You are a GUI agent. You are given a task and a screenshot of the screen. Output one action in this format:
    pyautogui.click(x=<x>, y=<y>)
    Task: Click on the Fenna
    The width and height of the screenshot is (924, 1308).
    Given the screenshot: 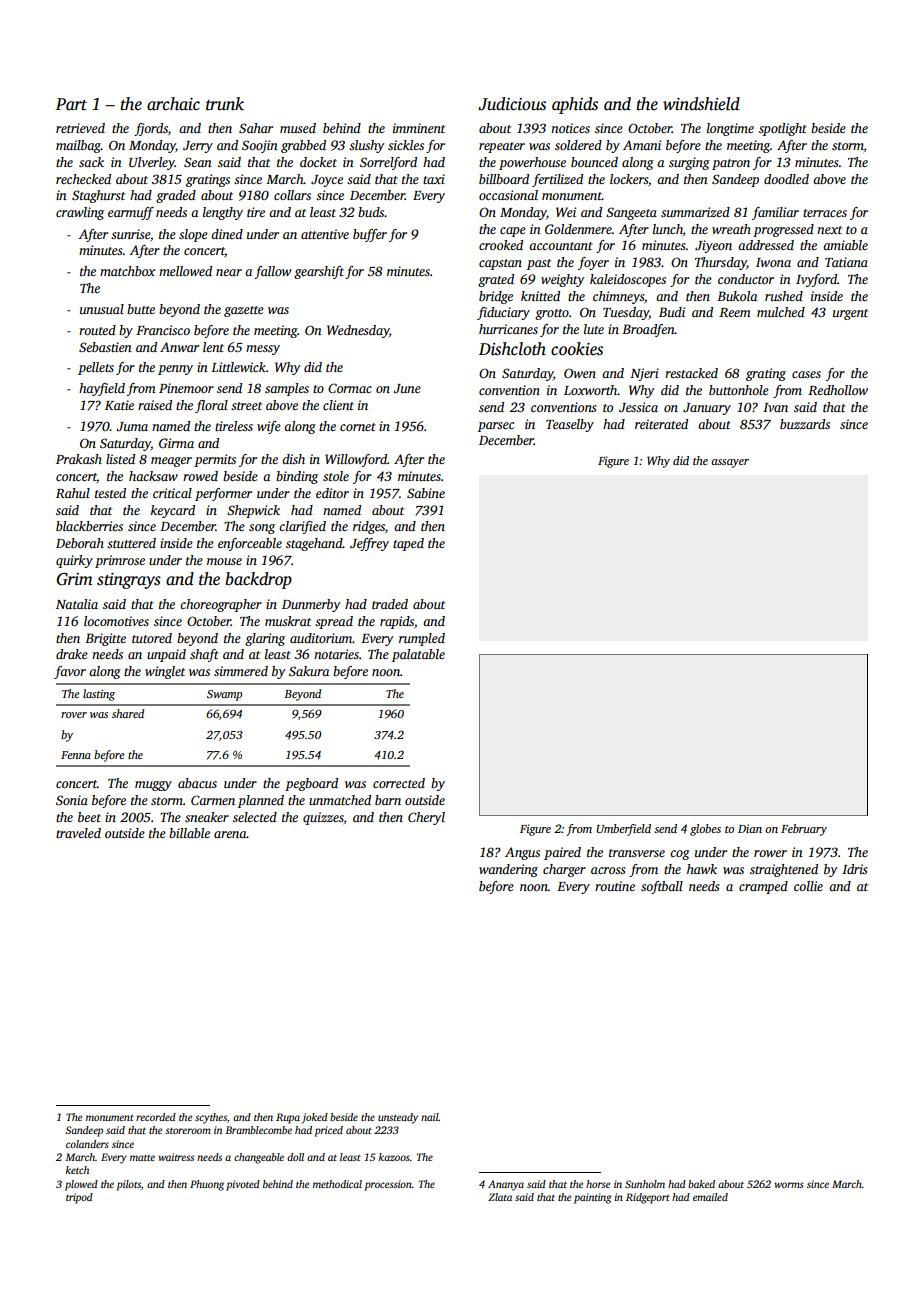 What is the action you would take?
    pyautogui.click(x=76, y=755)
